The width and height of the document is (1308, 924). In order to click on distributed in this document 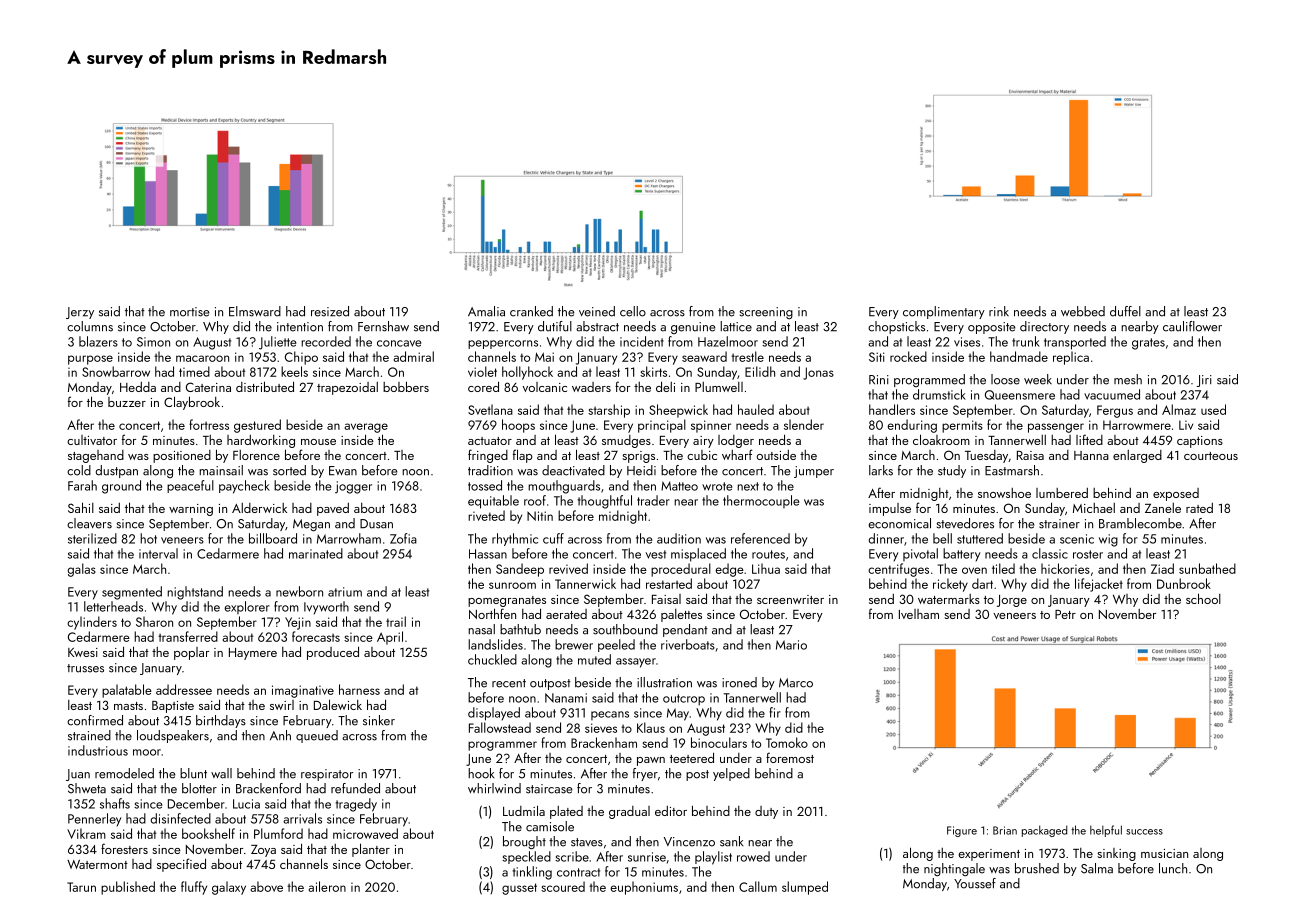, I will do `click(265, 386)`.
